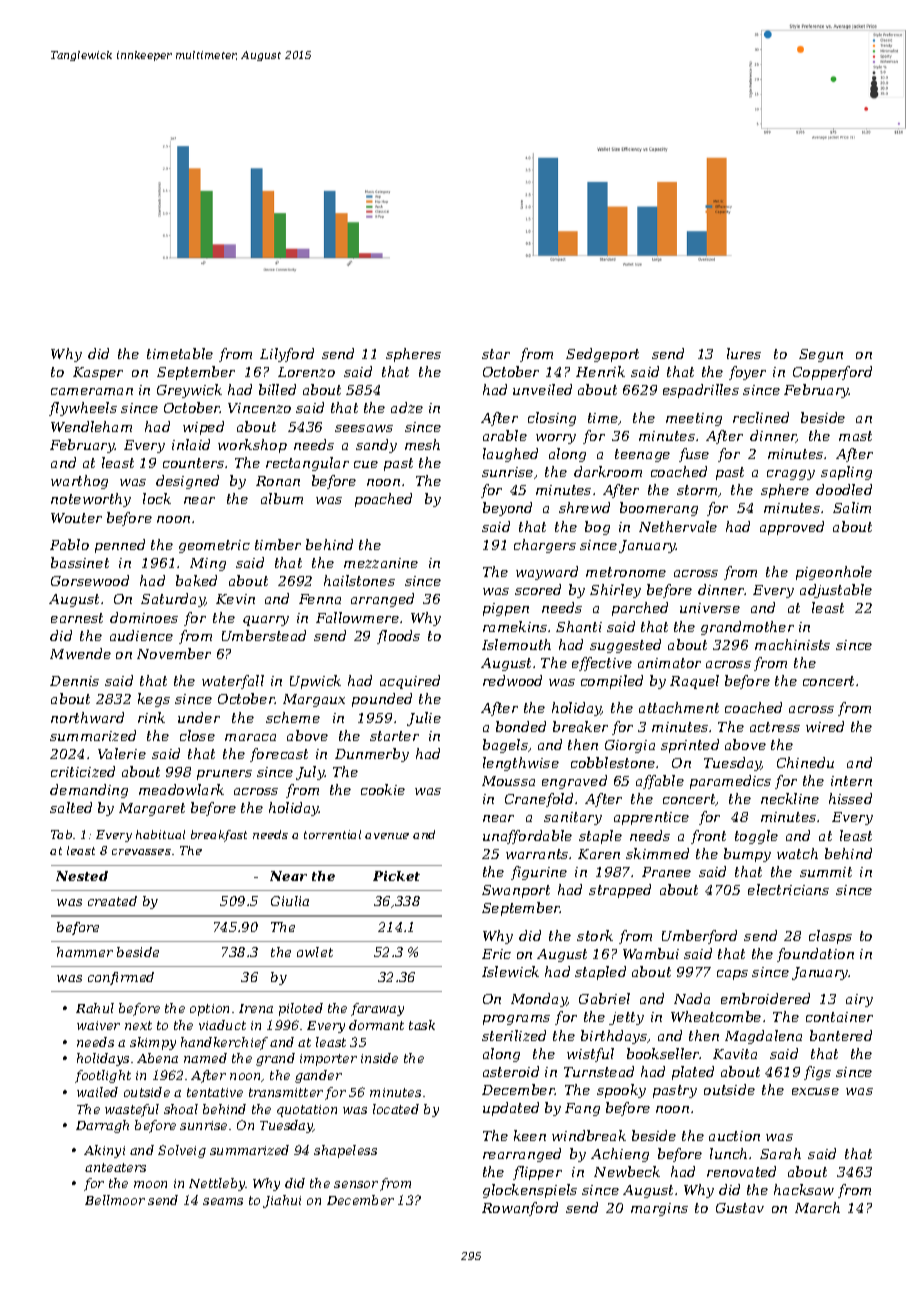 Image resolution: width=924 pixels, height=1308 pixels. Describe the element at coordinates (422, 444) in the document. I see `mesh` at that location.
